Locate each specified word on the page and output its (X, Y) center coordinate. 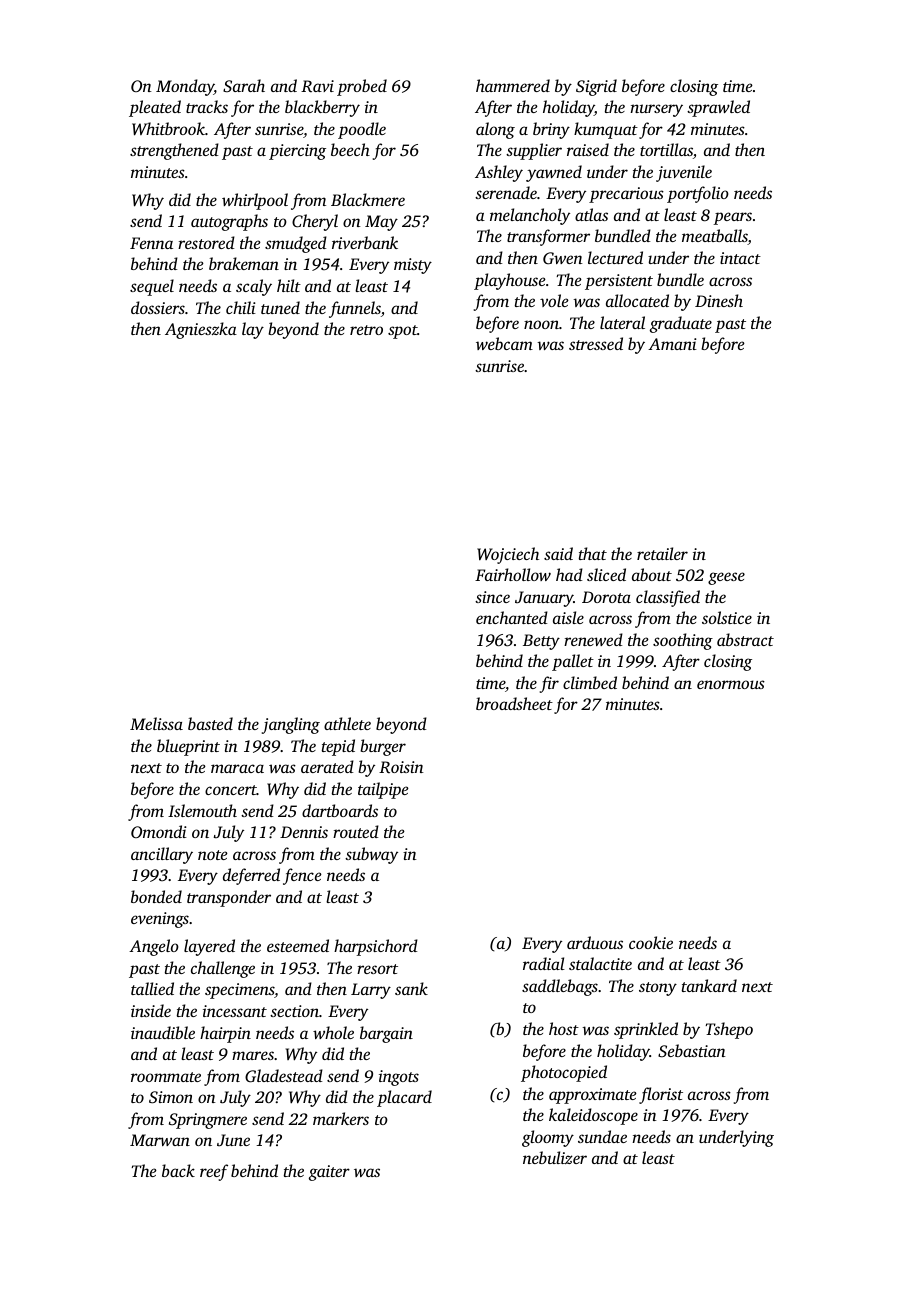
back (178, 1170)
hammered (513, 85)
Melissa (156, 723)
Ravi (317, 86)
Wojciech (508, 555)
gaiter (329, 1173)
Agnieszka (201, 330)
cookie (651, 942)
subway (371, 855)
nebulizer (555, 1157)
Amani (672, 344)
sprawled (718, 108)
